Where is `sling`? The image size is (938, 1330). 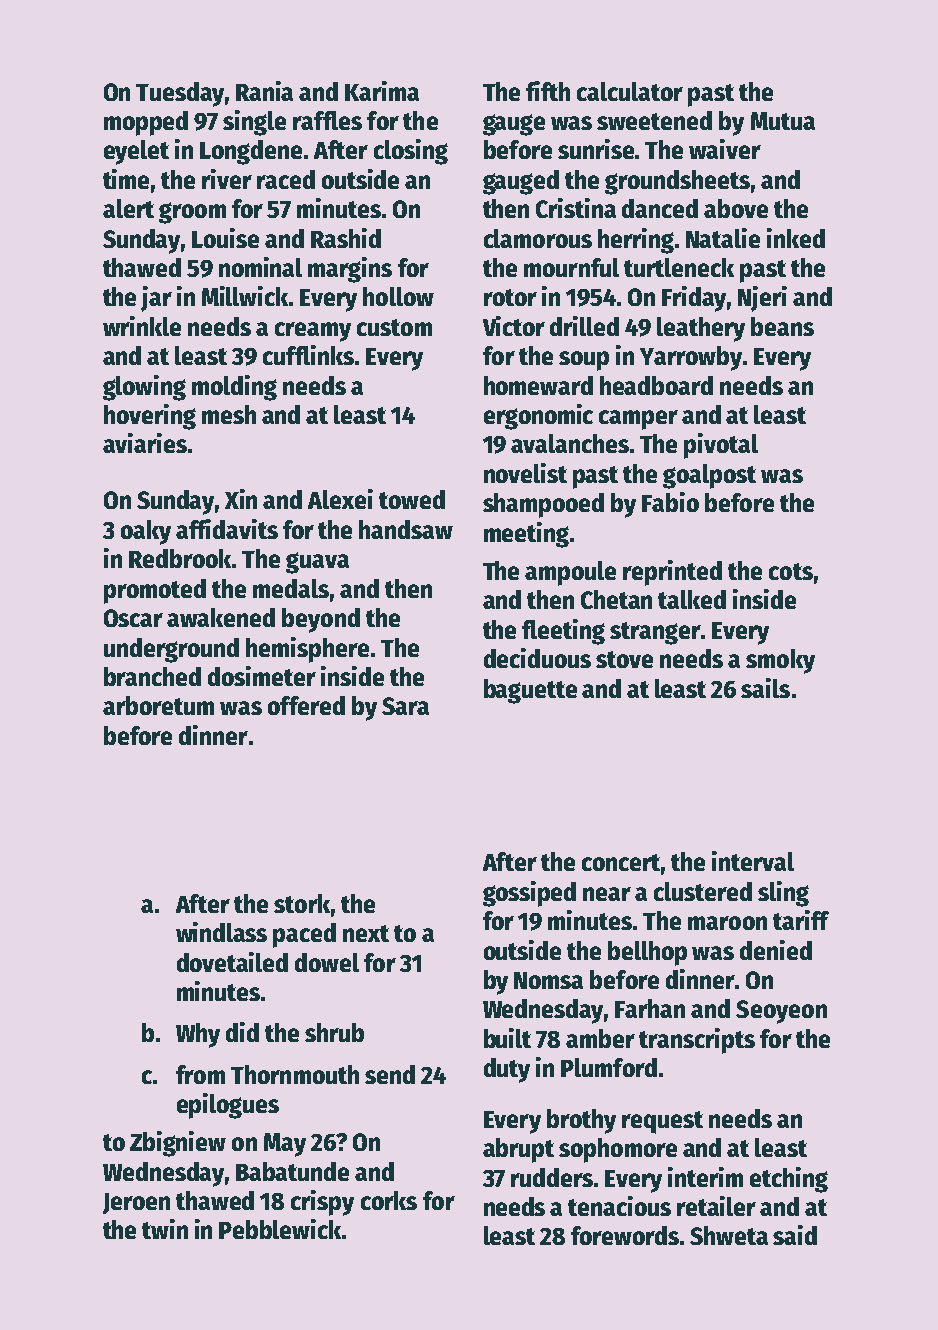 sling is located at coordinates (783, 894).
